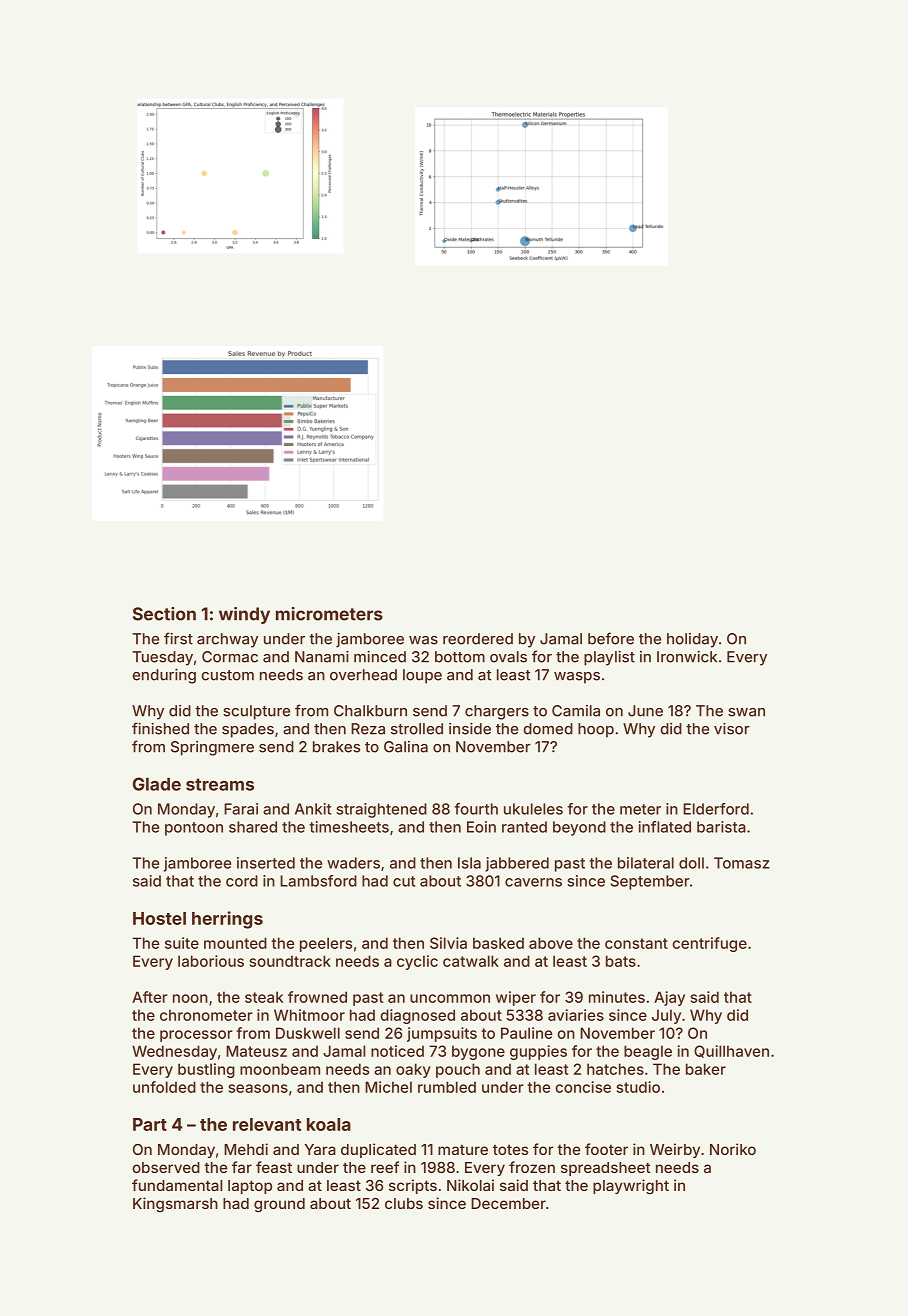  I want to click on cut, so click(404, 881).
